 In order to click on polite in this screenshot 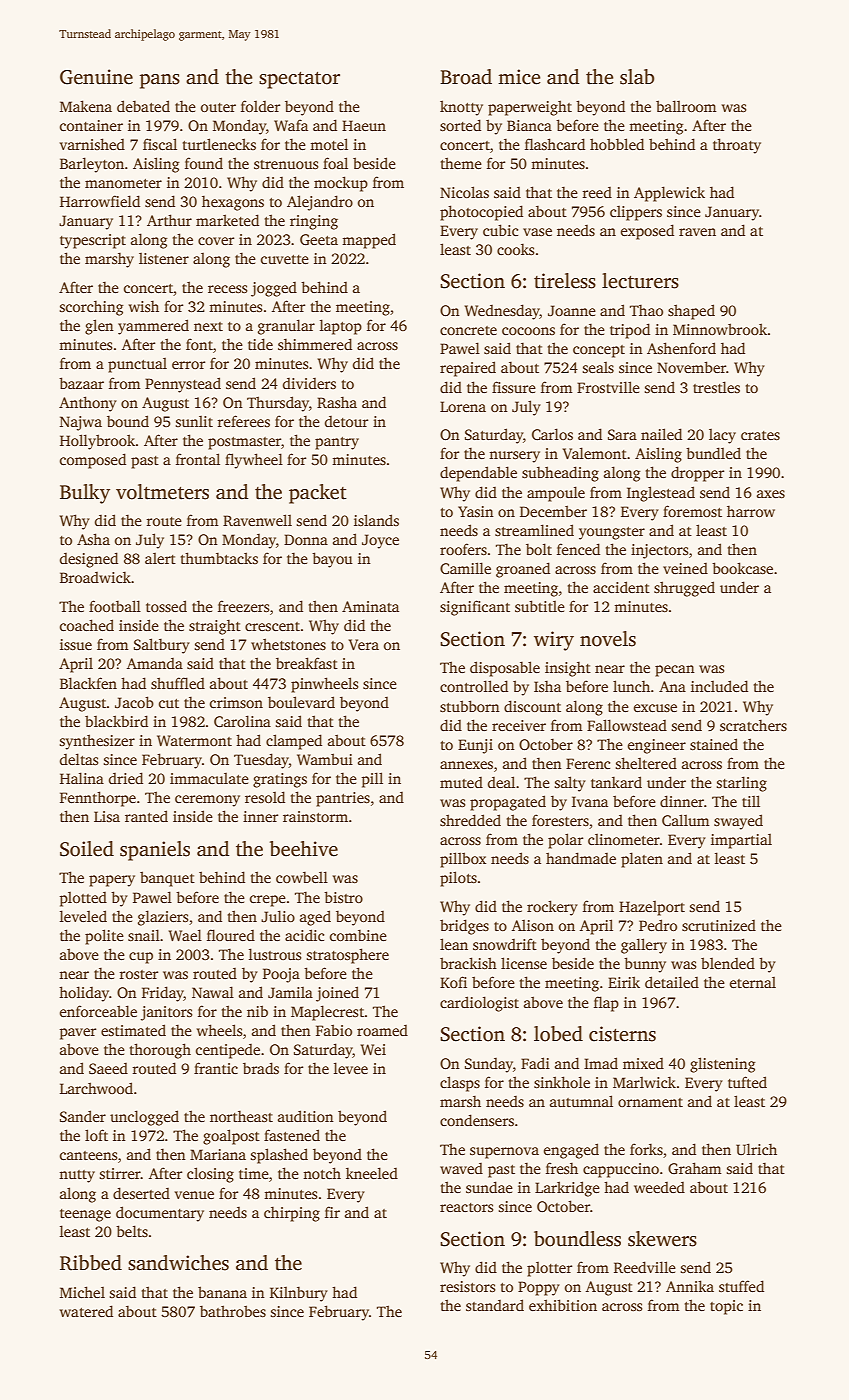, I will do `click(104, 937)`.
